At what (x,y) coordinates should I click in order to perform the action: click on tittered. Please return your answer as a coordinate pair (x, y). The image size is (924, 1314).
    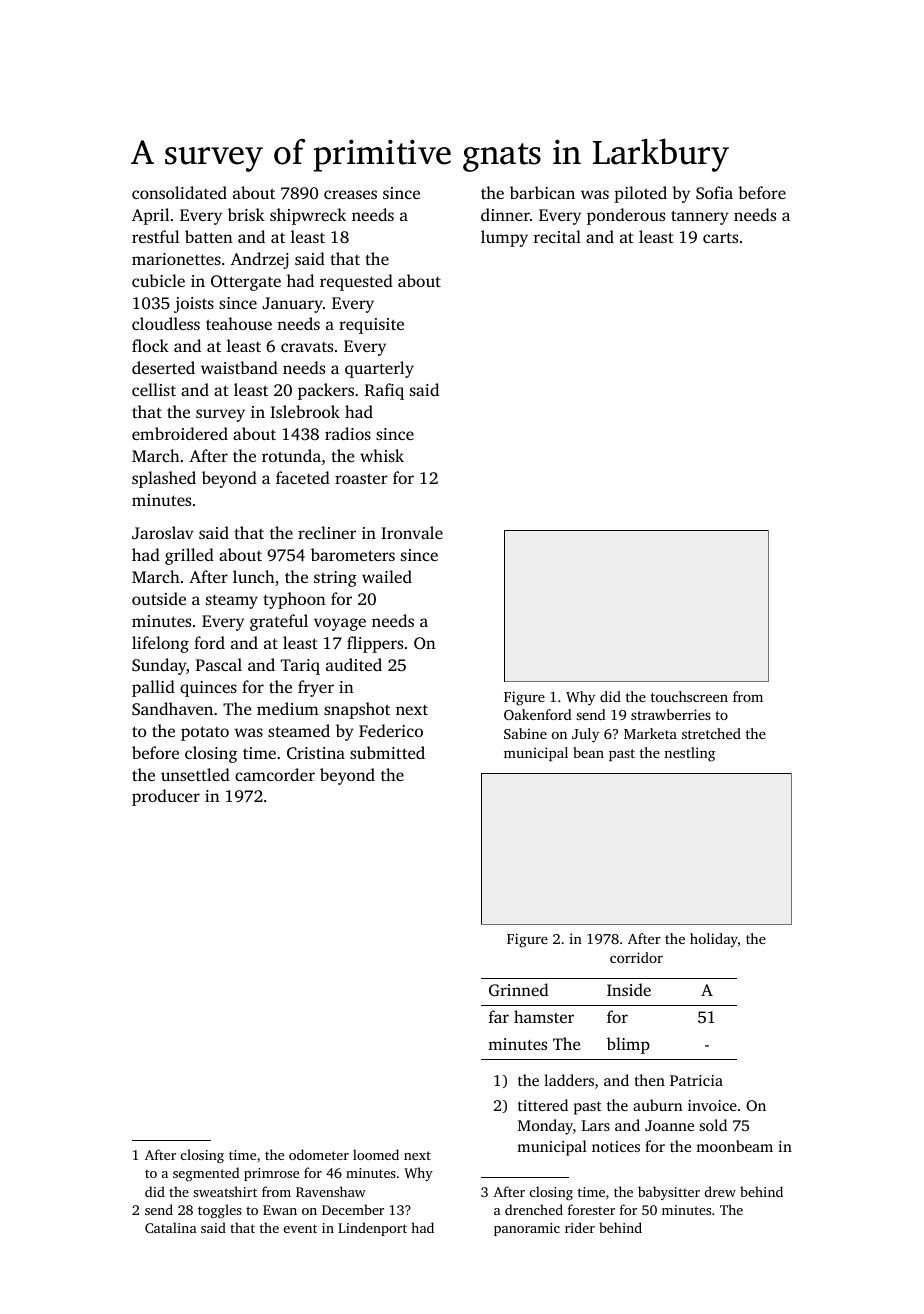
    Looking at the image, I should click on (543, 1105).
